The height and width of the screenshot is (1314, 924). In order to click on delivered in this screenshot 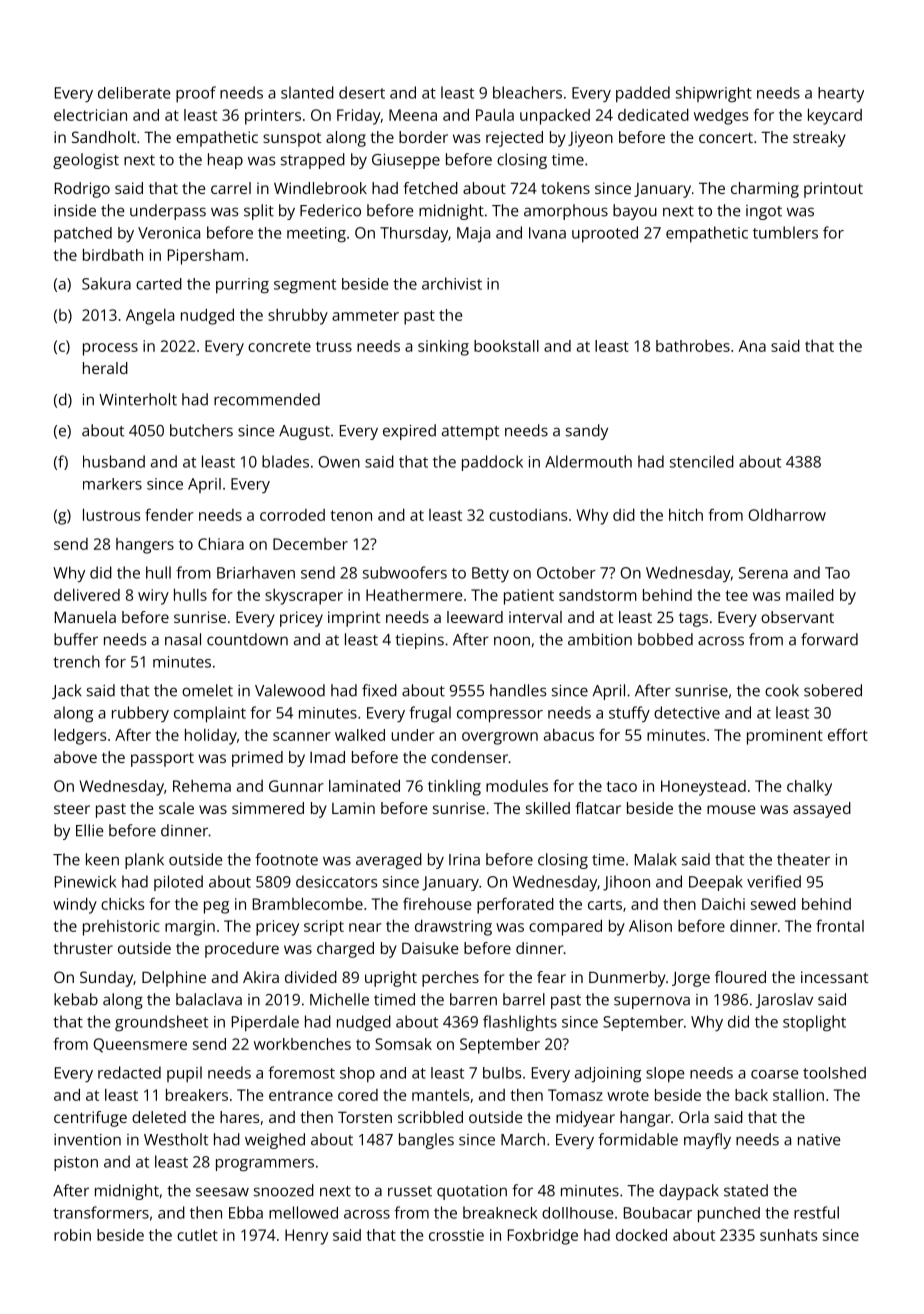, I will do `click(87, 595)`.
